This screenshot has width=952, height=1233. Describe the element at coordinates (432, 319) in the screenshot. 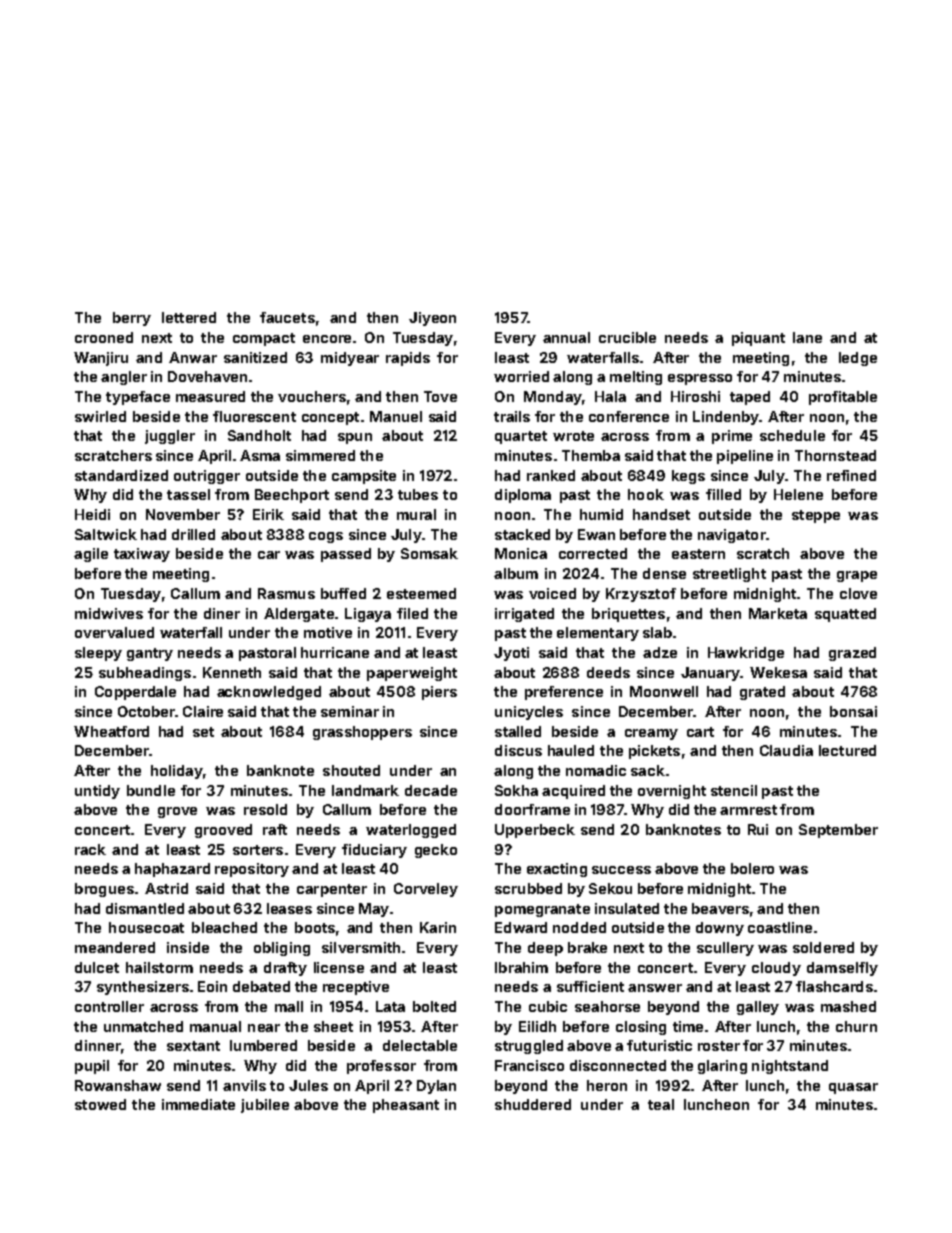

I see `Jiyeon` at that location.
